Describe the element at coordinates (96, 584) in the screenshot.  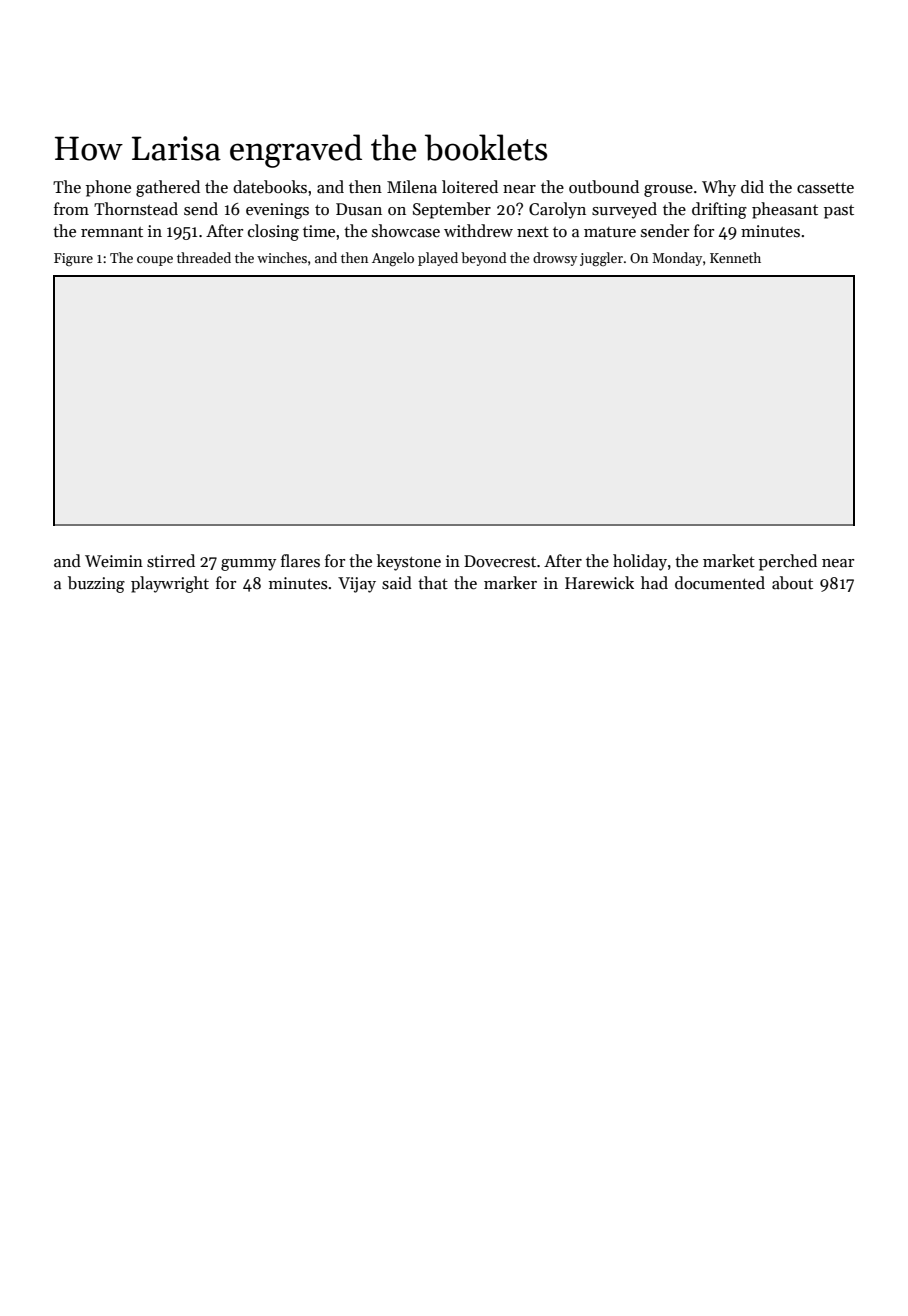
I see `buzzing` at that location.
